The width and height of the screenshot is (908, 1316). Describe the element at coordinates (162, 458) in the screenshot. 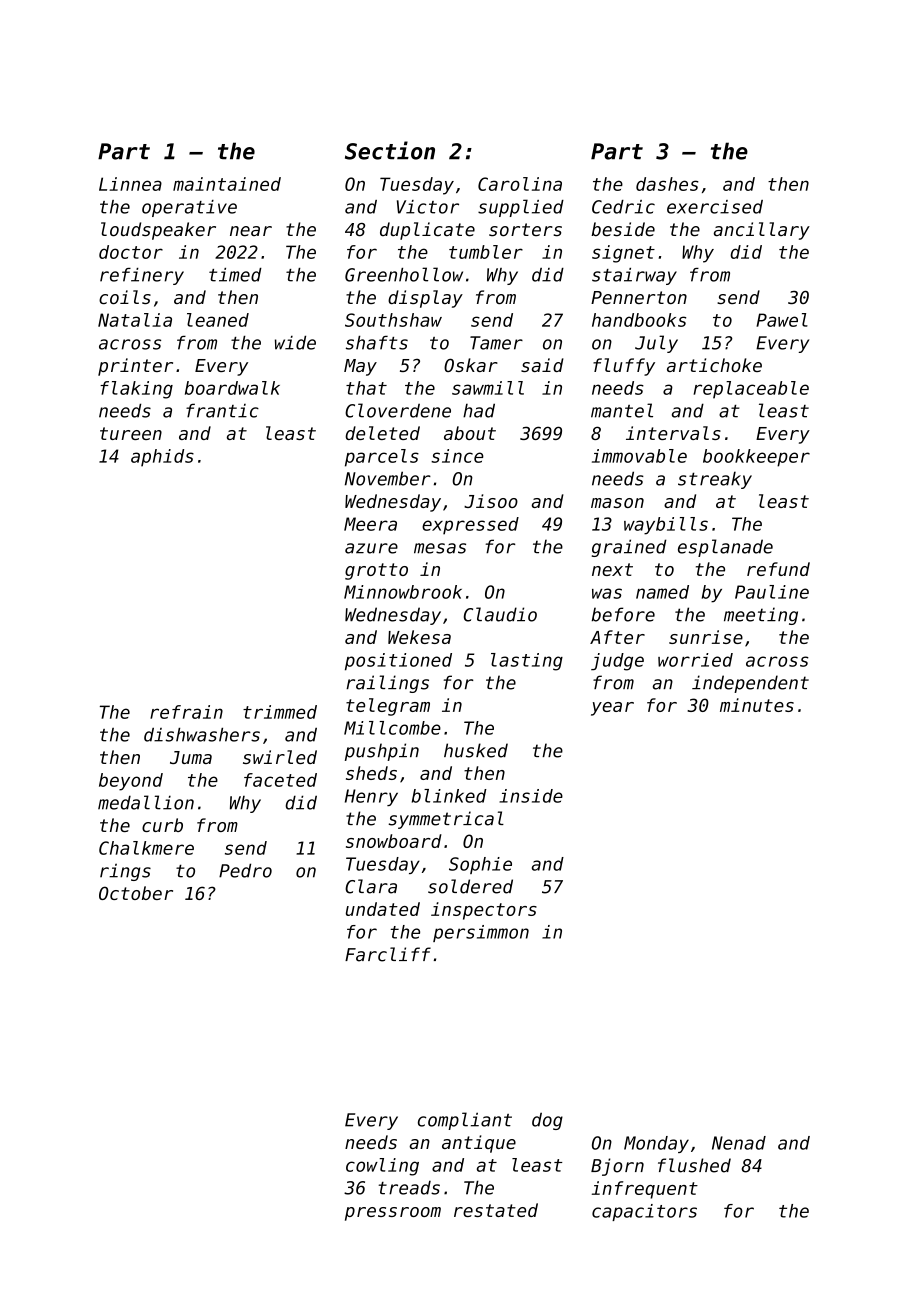

I see `aphids` at that location.
